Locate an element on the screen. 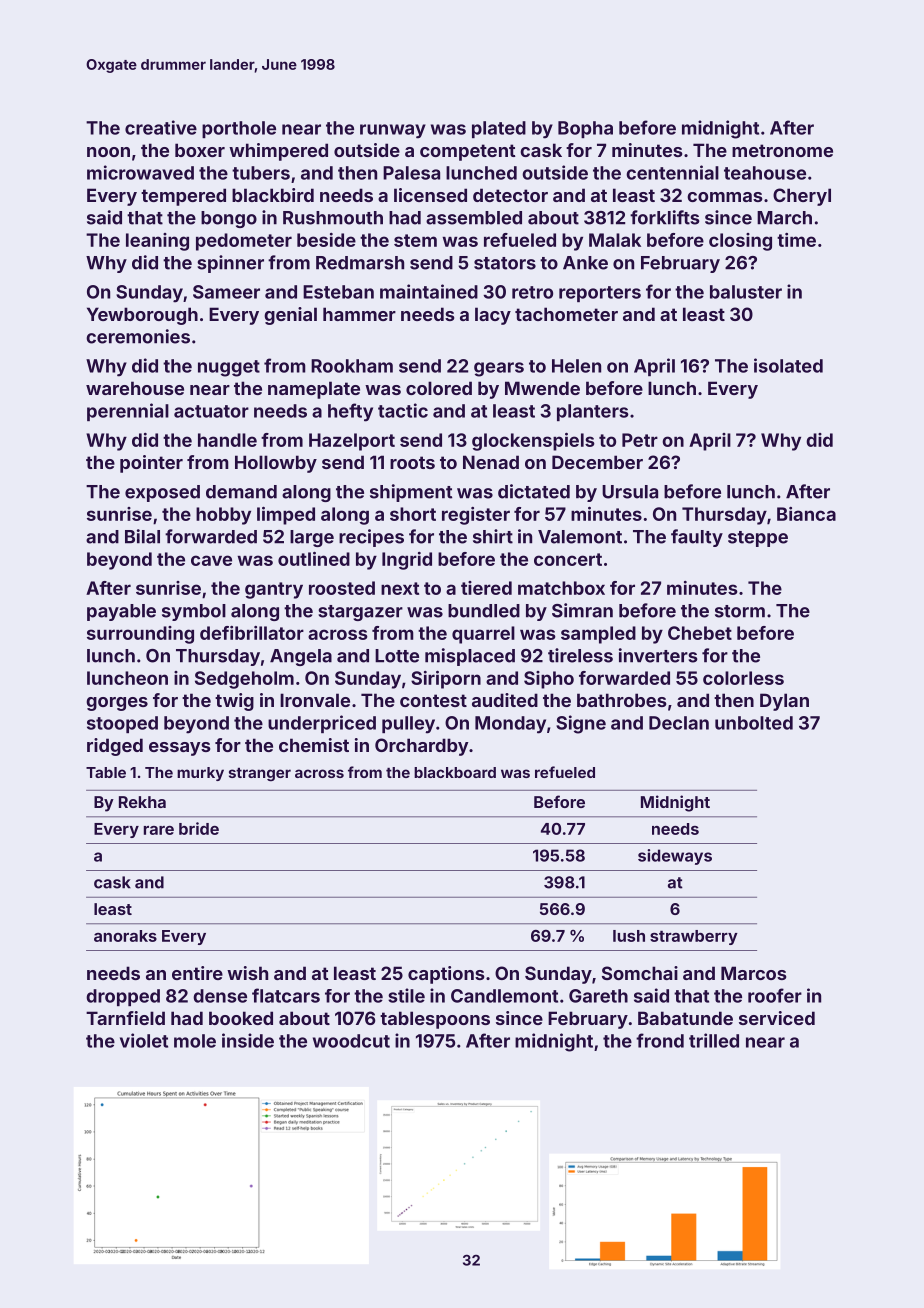 The width and height of the screenshot is (924, 1308). frond is located at coordinates (660, 1040).
